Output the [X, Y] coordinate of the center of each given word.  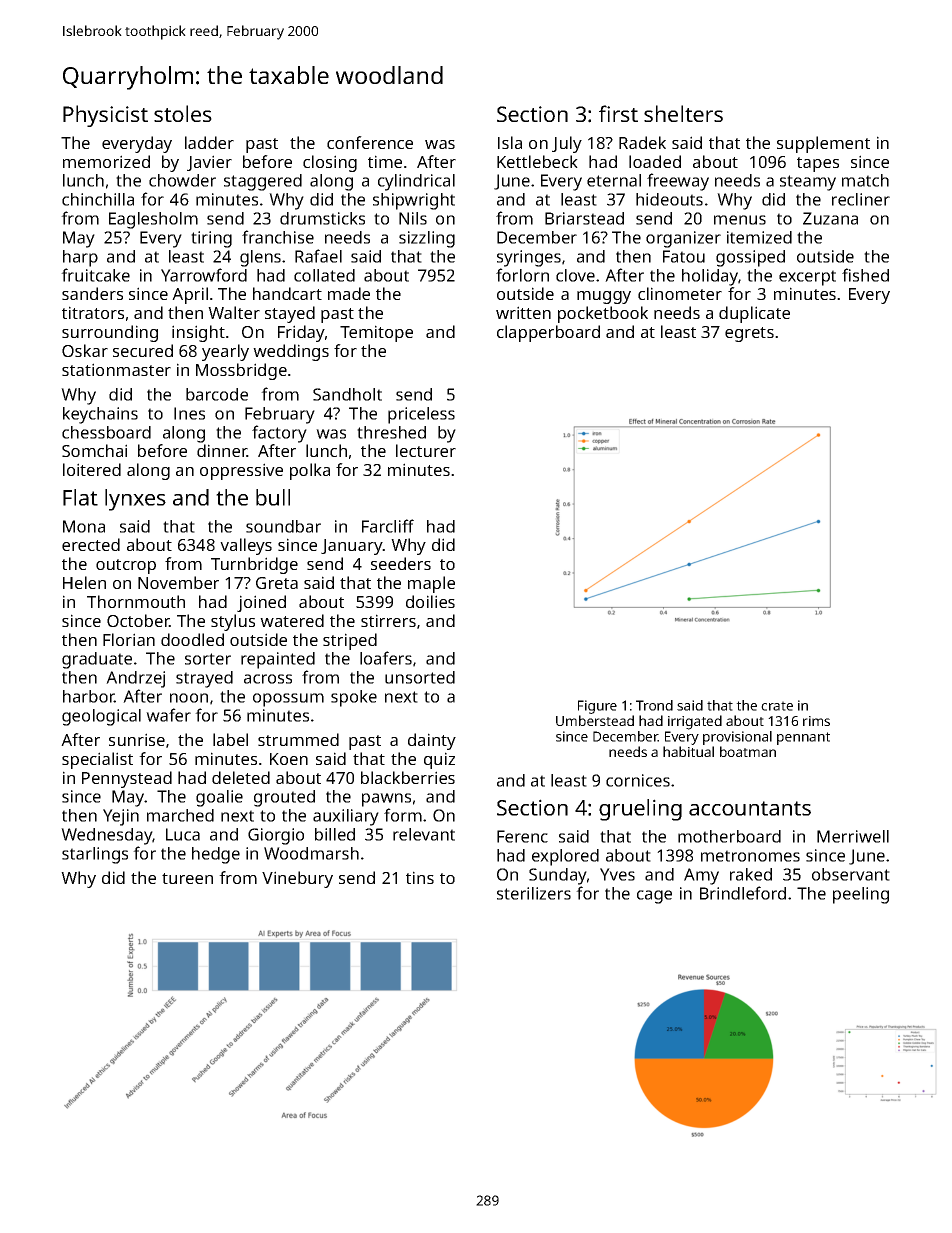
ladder [209, 142]
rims [816, 721]
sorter [208, 659]
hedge [216, 855]
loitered [92, 469]
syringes [529, 258]
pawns [386, 800]
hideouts [669, 199]
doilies [430, 601]
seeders [401, 563]
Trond [654, 705]
